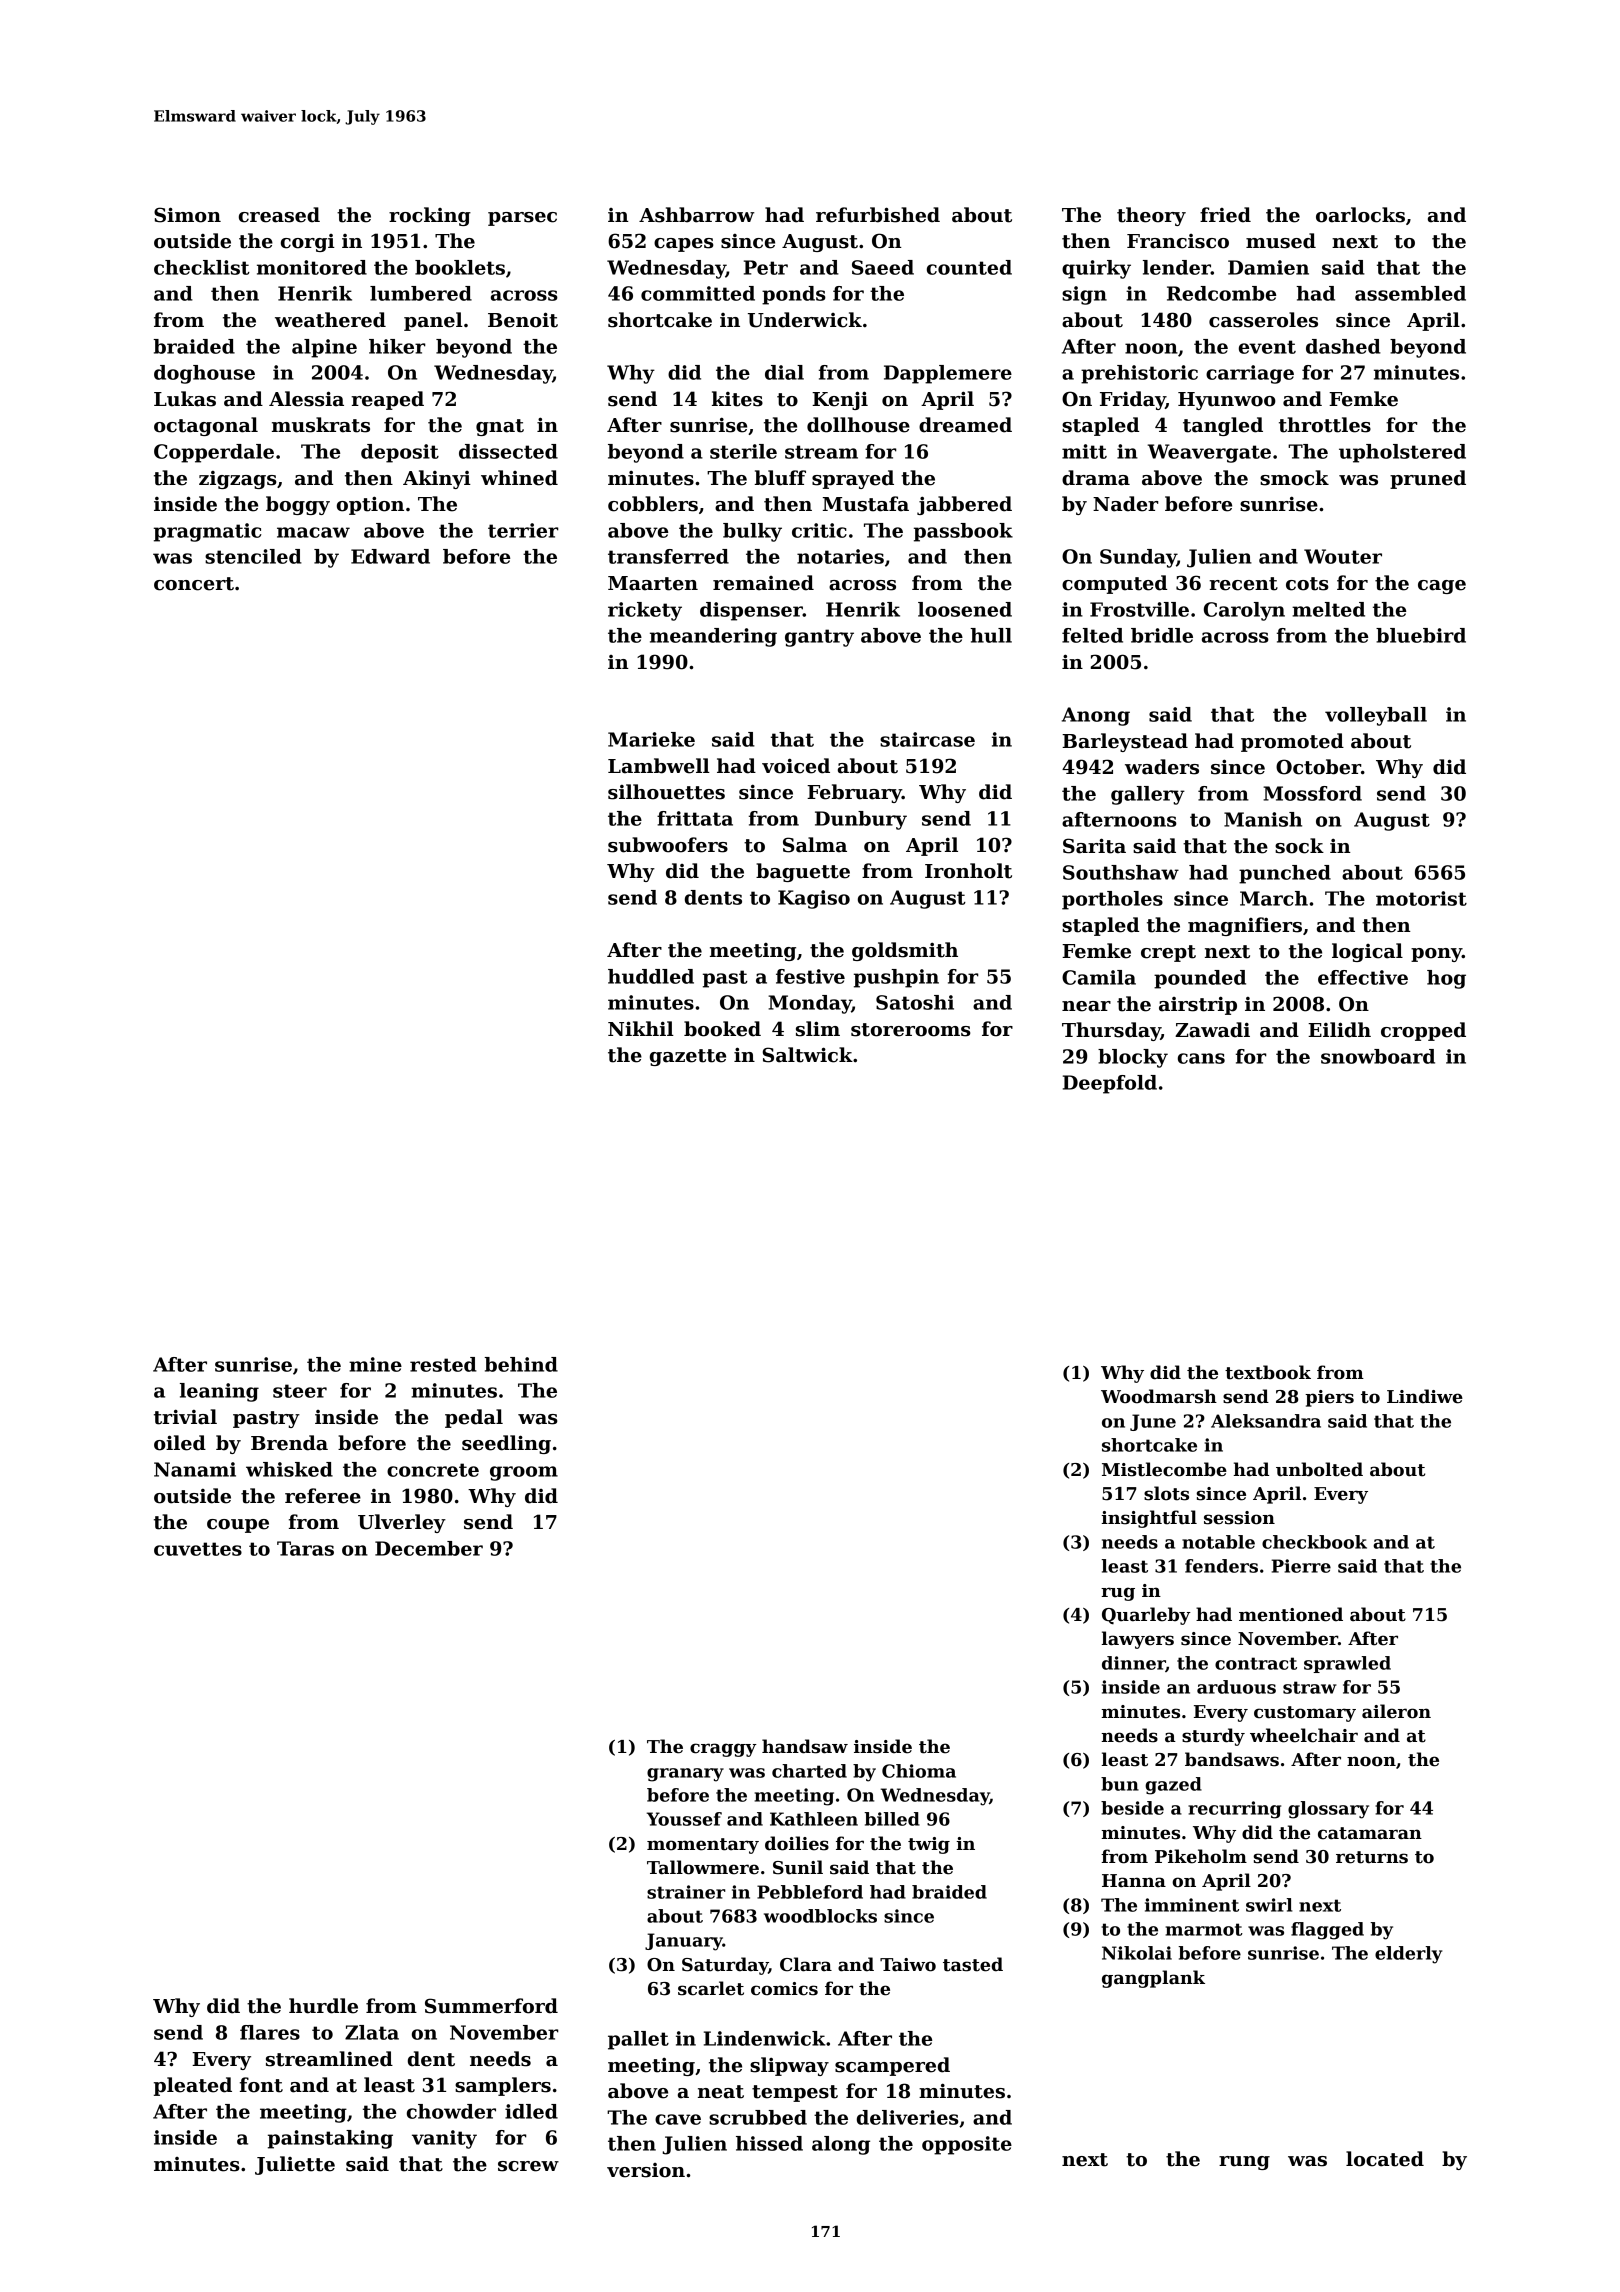 The height and width of the image is (2292, 1620). What do you see at coordinates (919, 1771) in the image?
I see `Chioma` at bounding box center [919, 1771].
